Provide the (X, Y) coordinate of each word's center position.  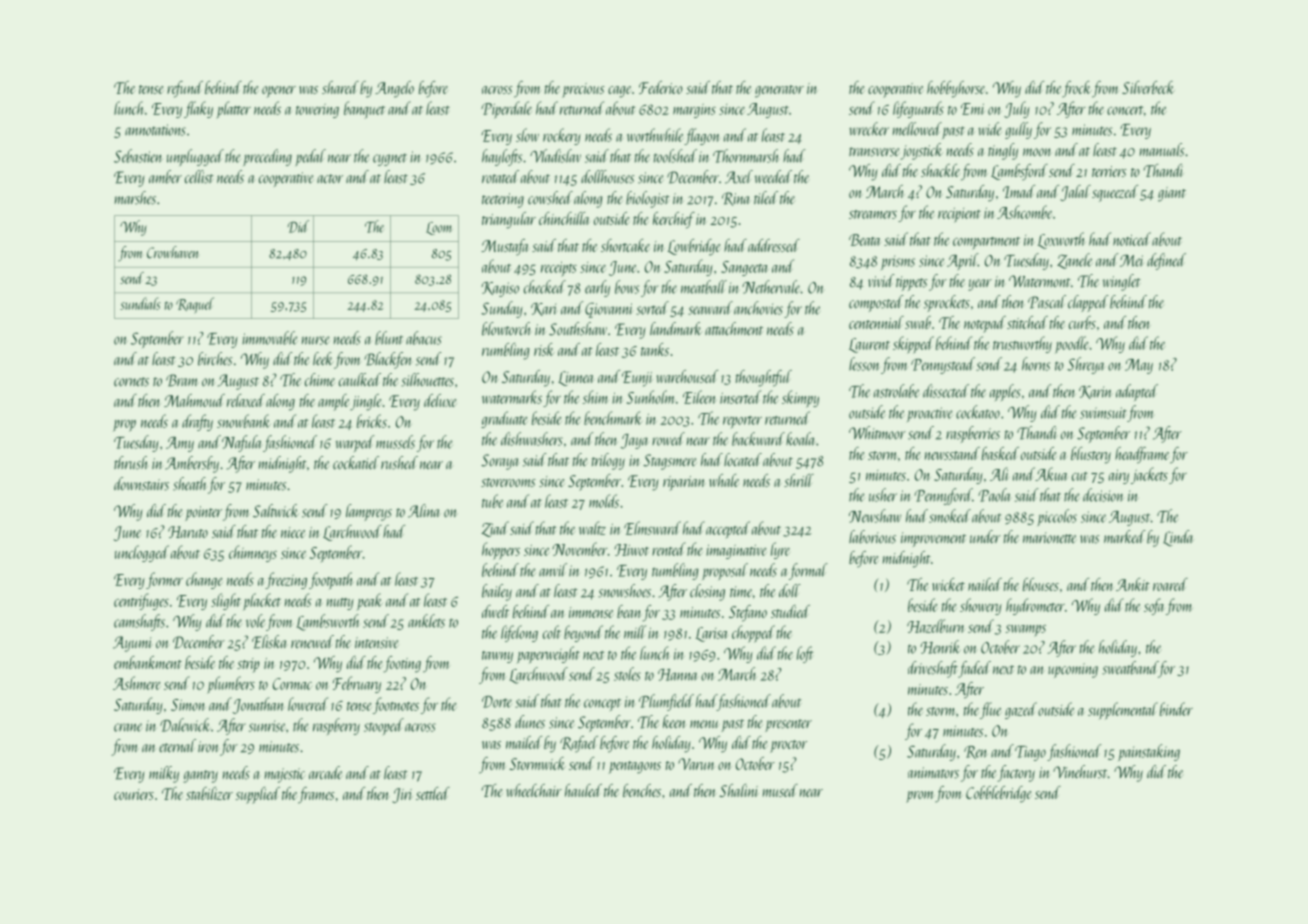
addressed (774, 245)
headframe (1142, 455)
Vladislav (555, 156)
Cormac (292, 684)
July (1017, 109)
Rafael (579, 744)
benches (642, 790)
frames (316, 795)
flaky (198, 109)
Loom (439, 228)
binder (1176, 709)
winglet (1121, 282)
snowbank (244, 421)
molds (604, 501)
